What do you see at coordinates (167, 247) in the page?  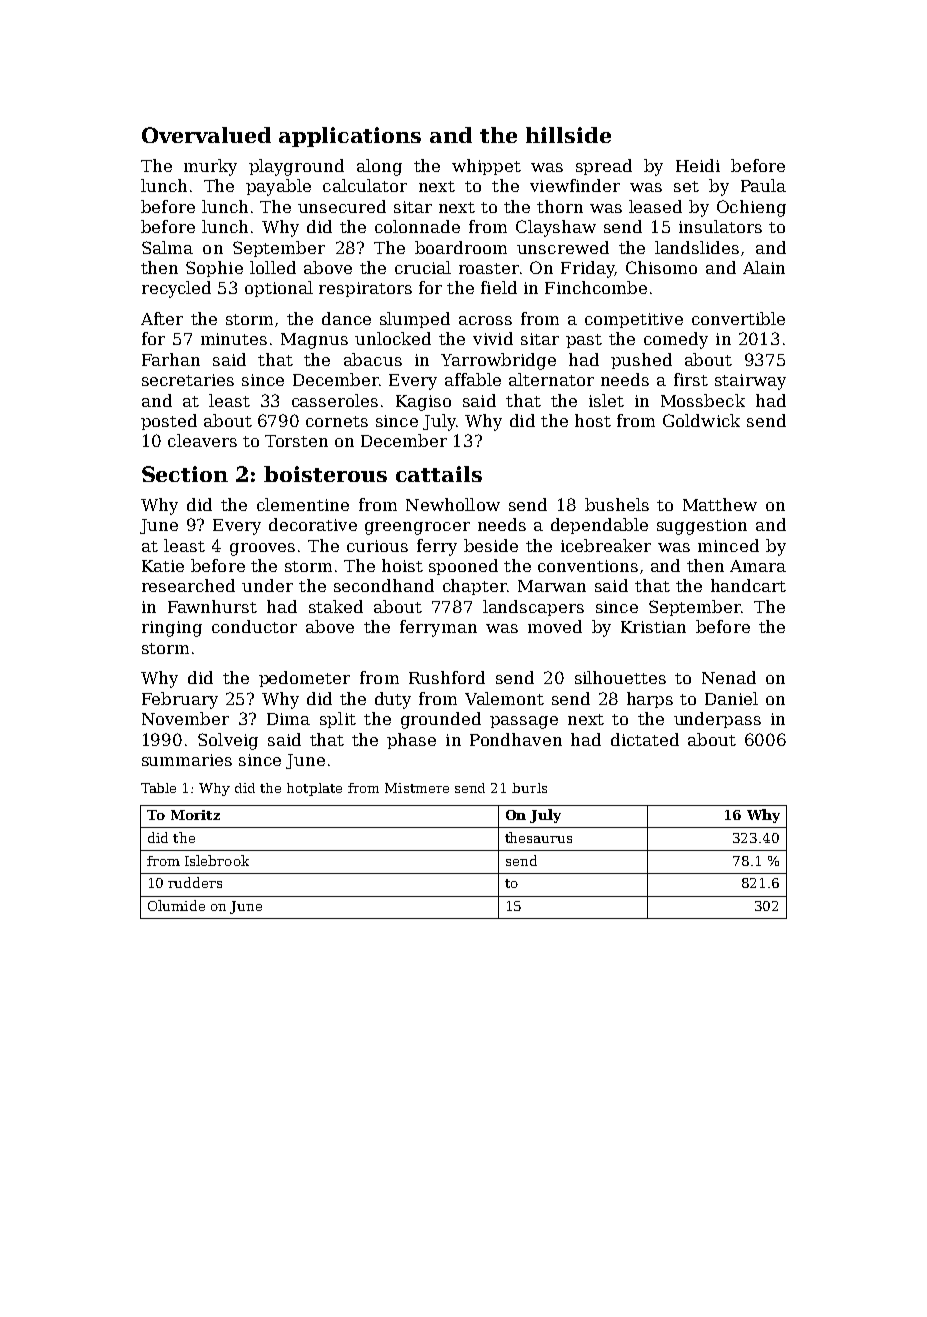 I see `Salma` at bounding box center [167, 247].
